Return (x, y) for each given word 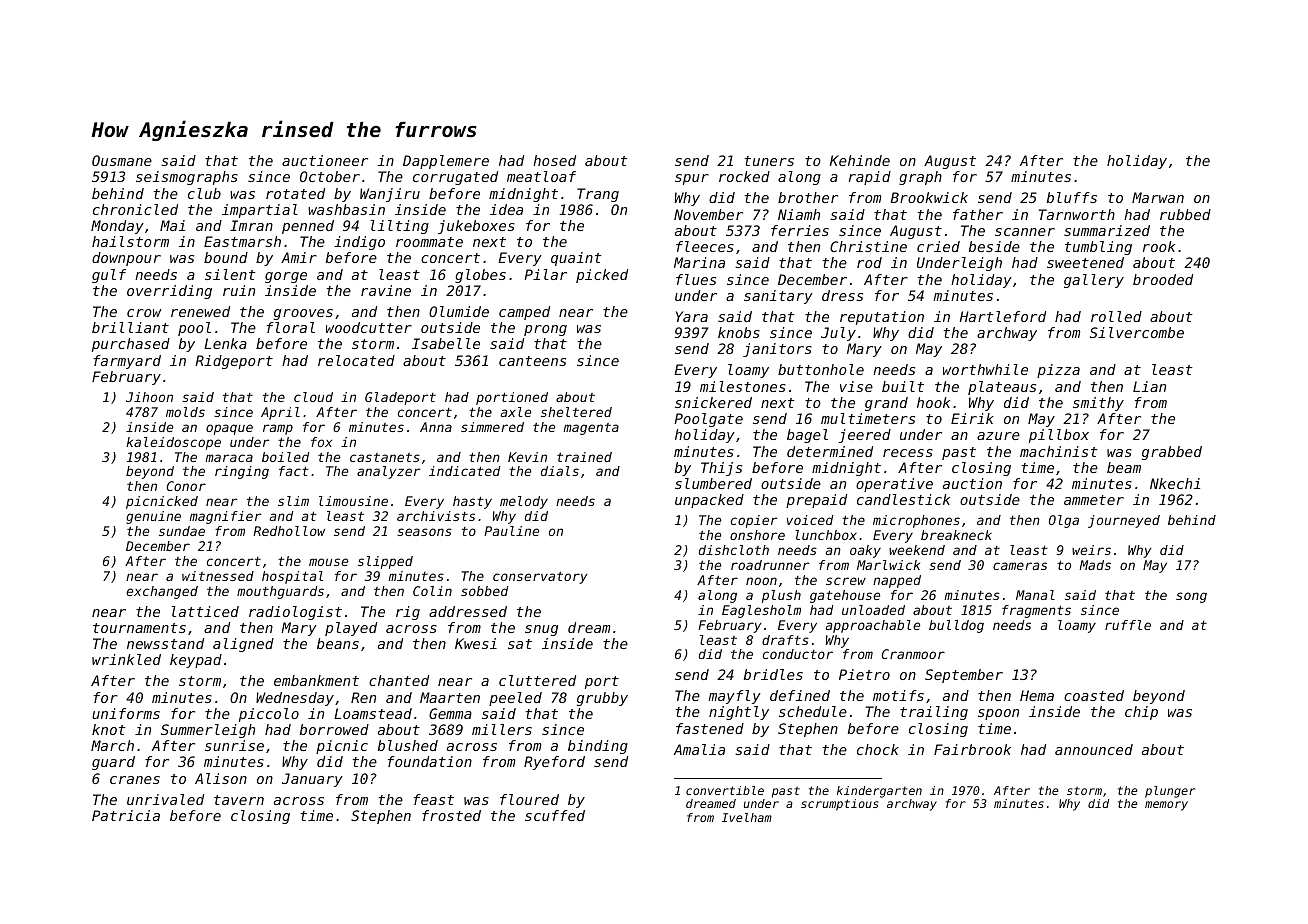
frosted (451, 815)
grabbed (1172, 453)
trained (584, 457)
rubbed (1185, 214)
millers (502, 729)
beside (994, 246)
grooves (303, 314)
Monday (117, 227)
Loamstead (373, 713)
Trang (598, 195)
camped (524, 313)
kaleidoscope (173, 443)
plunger (1170, 792)
